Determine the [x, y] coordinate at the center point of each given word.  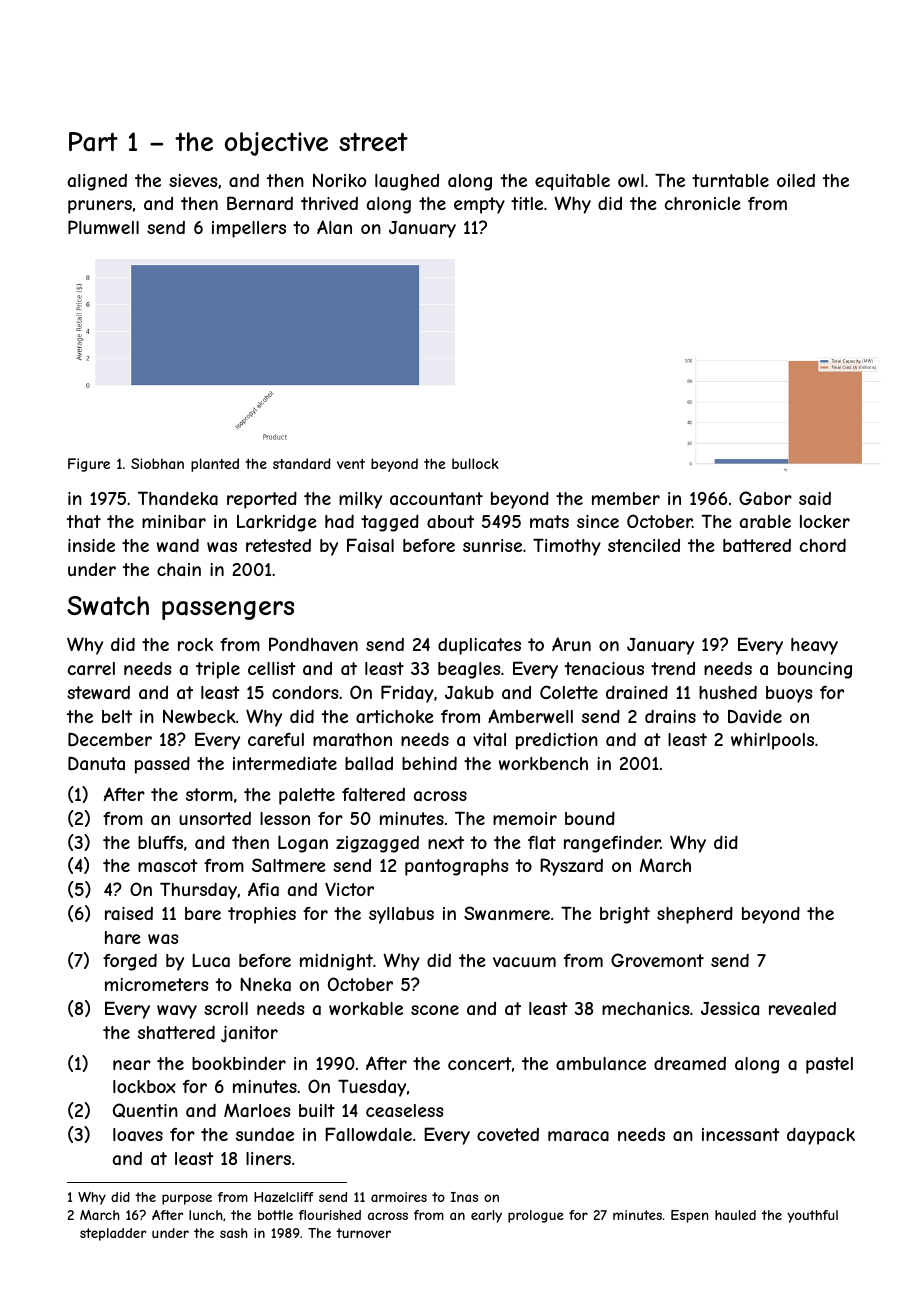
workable [366, 1008]
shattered [176, 1032]
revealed [802, 1008]
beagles [469, 670]
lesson [285, 818]
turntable [730, 180]
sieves [193, 180]
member [626, 498]
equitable [572, 182]
